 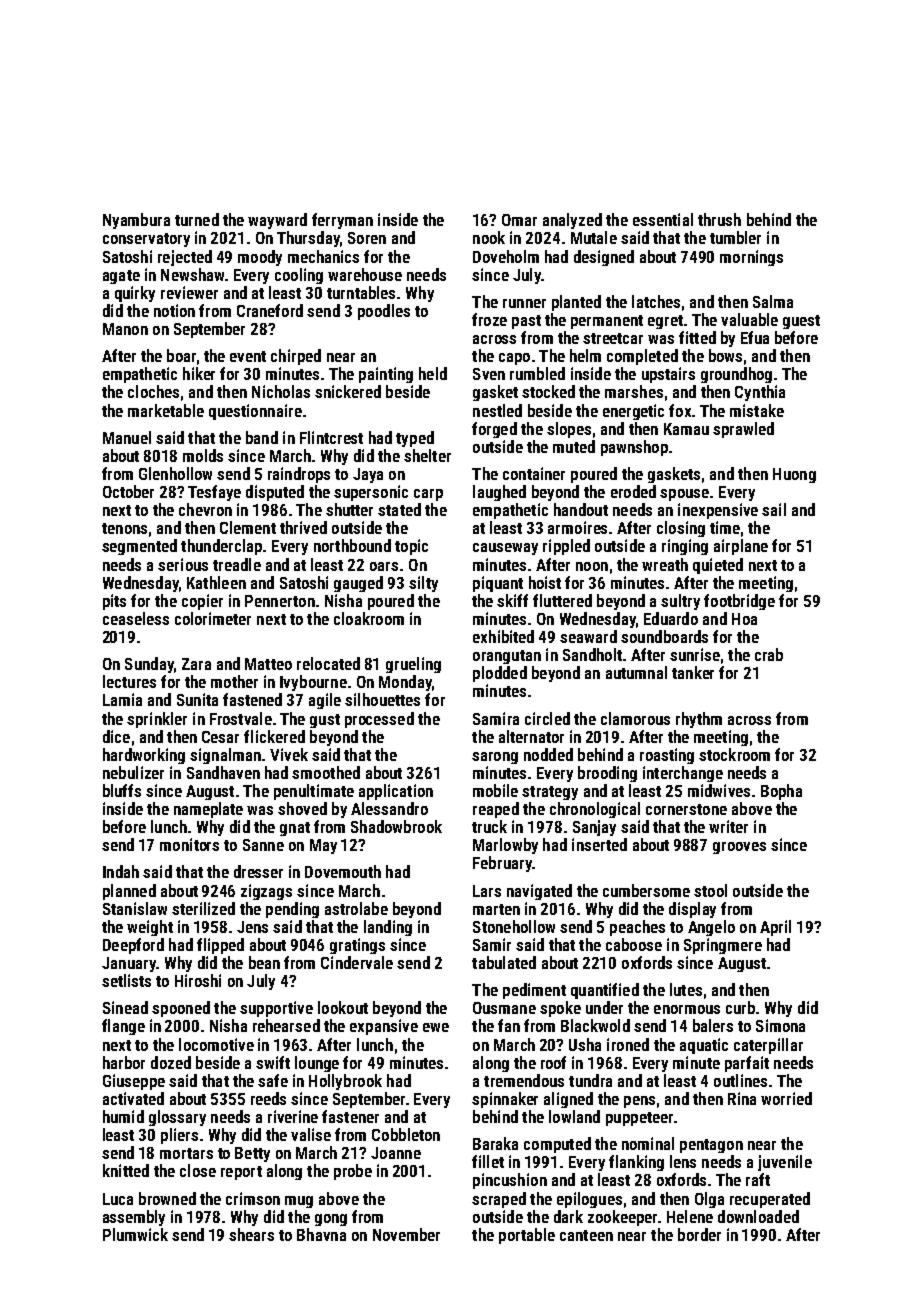 I want to click on armoires, so click(x=577, y=527).
